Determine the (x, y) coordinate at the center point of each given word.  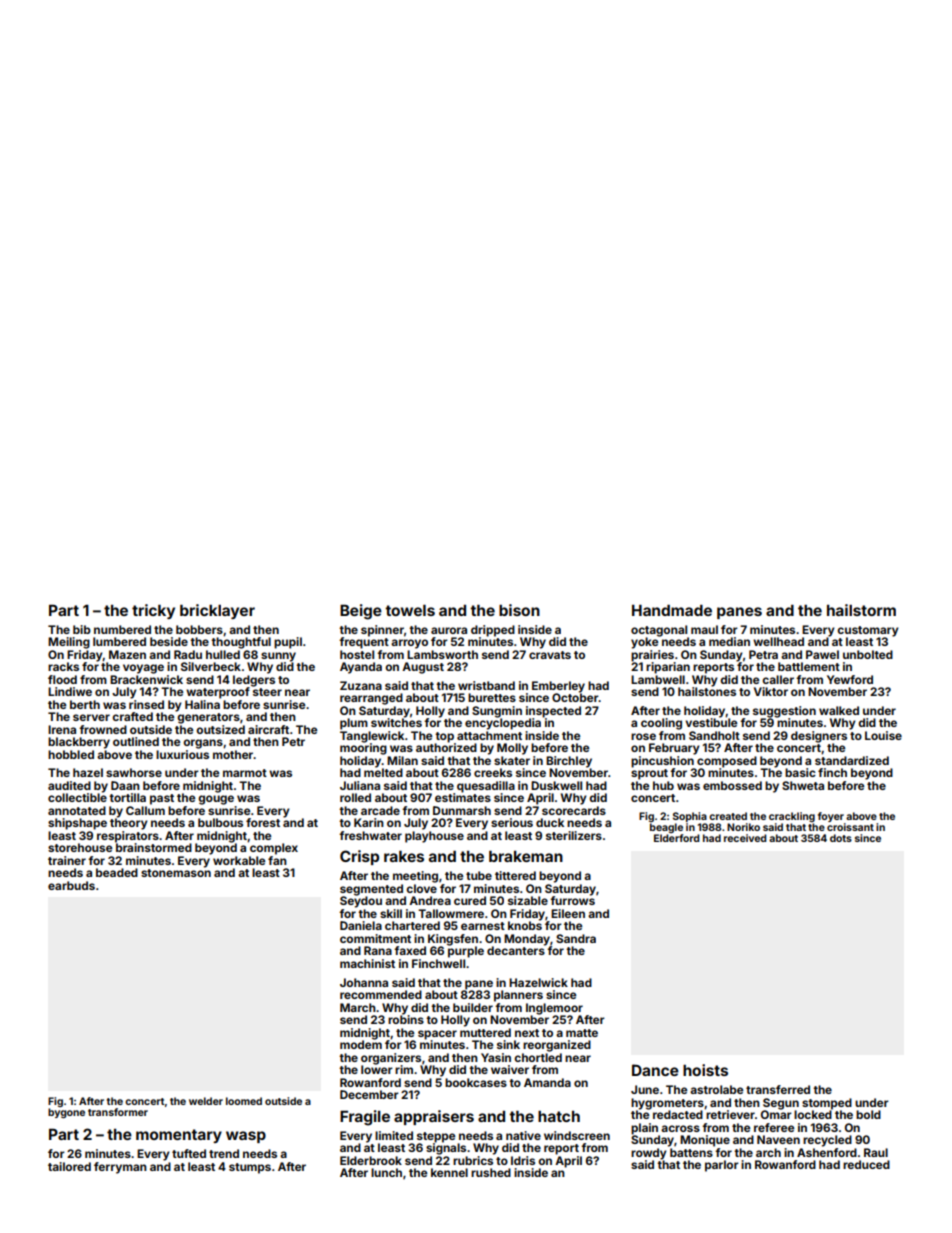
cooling (661, 724)
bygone (66, 1113)
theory (129, 824)
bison (519, 610)
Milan (402, 760)
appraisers (434, 1117)
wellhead (778, 641)
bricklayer (217, 611)
